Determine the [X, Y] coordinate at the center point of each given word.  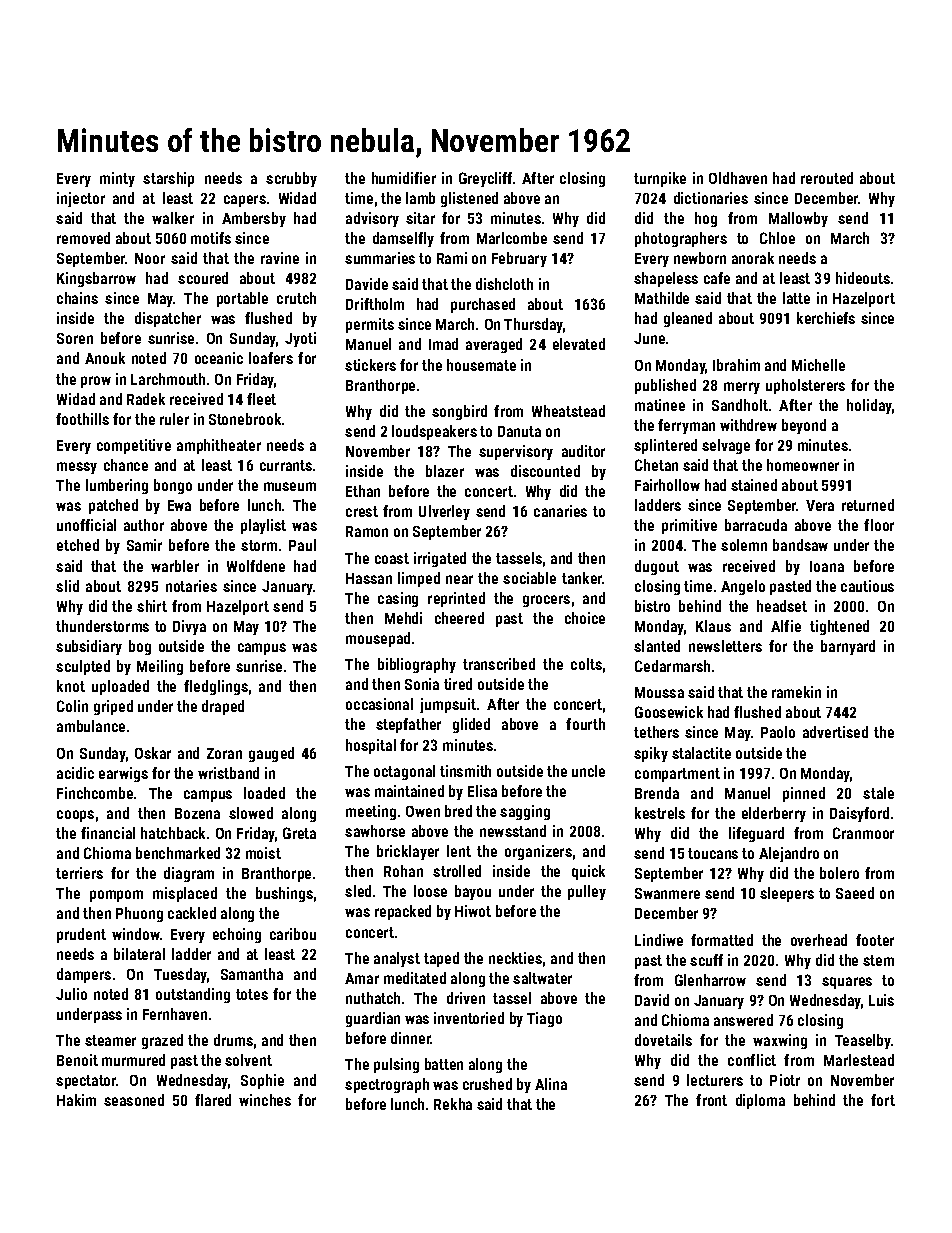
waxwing [780, 1041]
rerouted [827, 178]
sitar [420, 218]
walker [173, 218]
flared [213, 1100]
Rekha [453, 1104]
